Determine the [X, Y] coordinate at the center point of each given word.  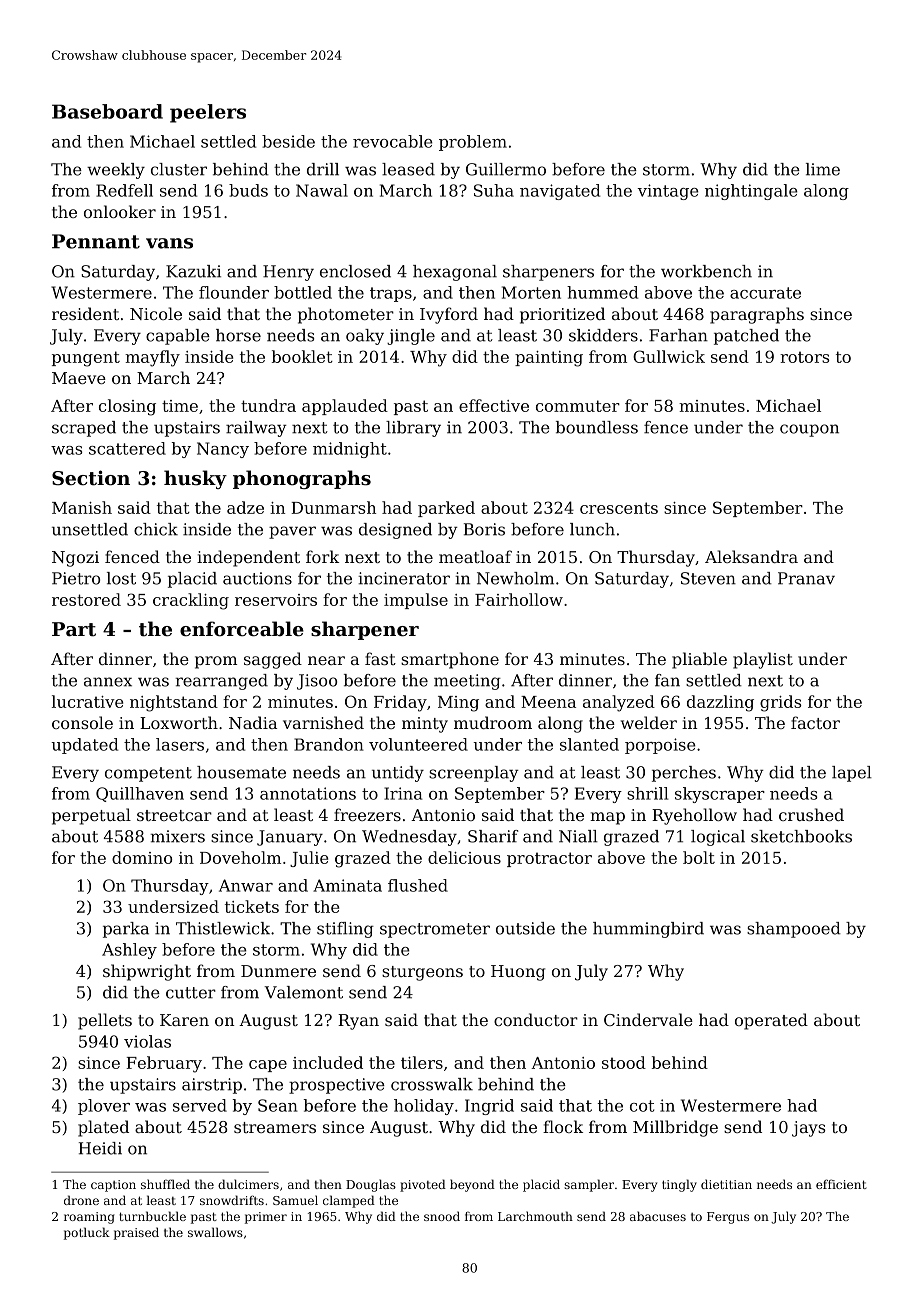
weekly [116, 171]
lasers [180, 744]
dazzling [720, 703]
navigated [560, 192]
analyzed [619, 703]
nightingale [751, 192]
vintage [668, 192]
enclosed [355, 271]
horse [238, 335]
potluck [87, 1233]
